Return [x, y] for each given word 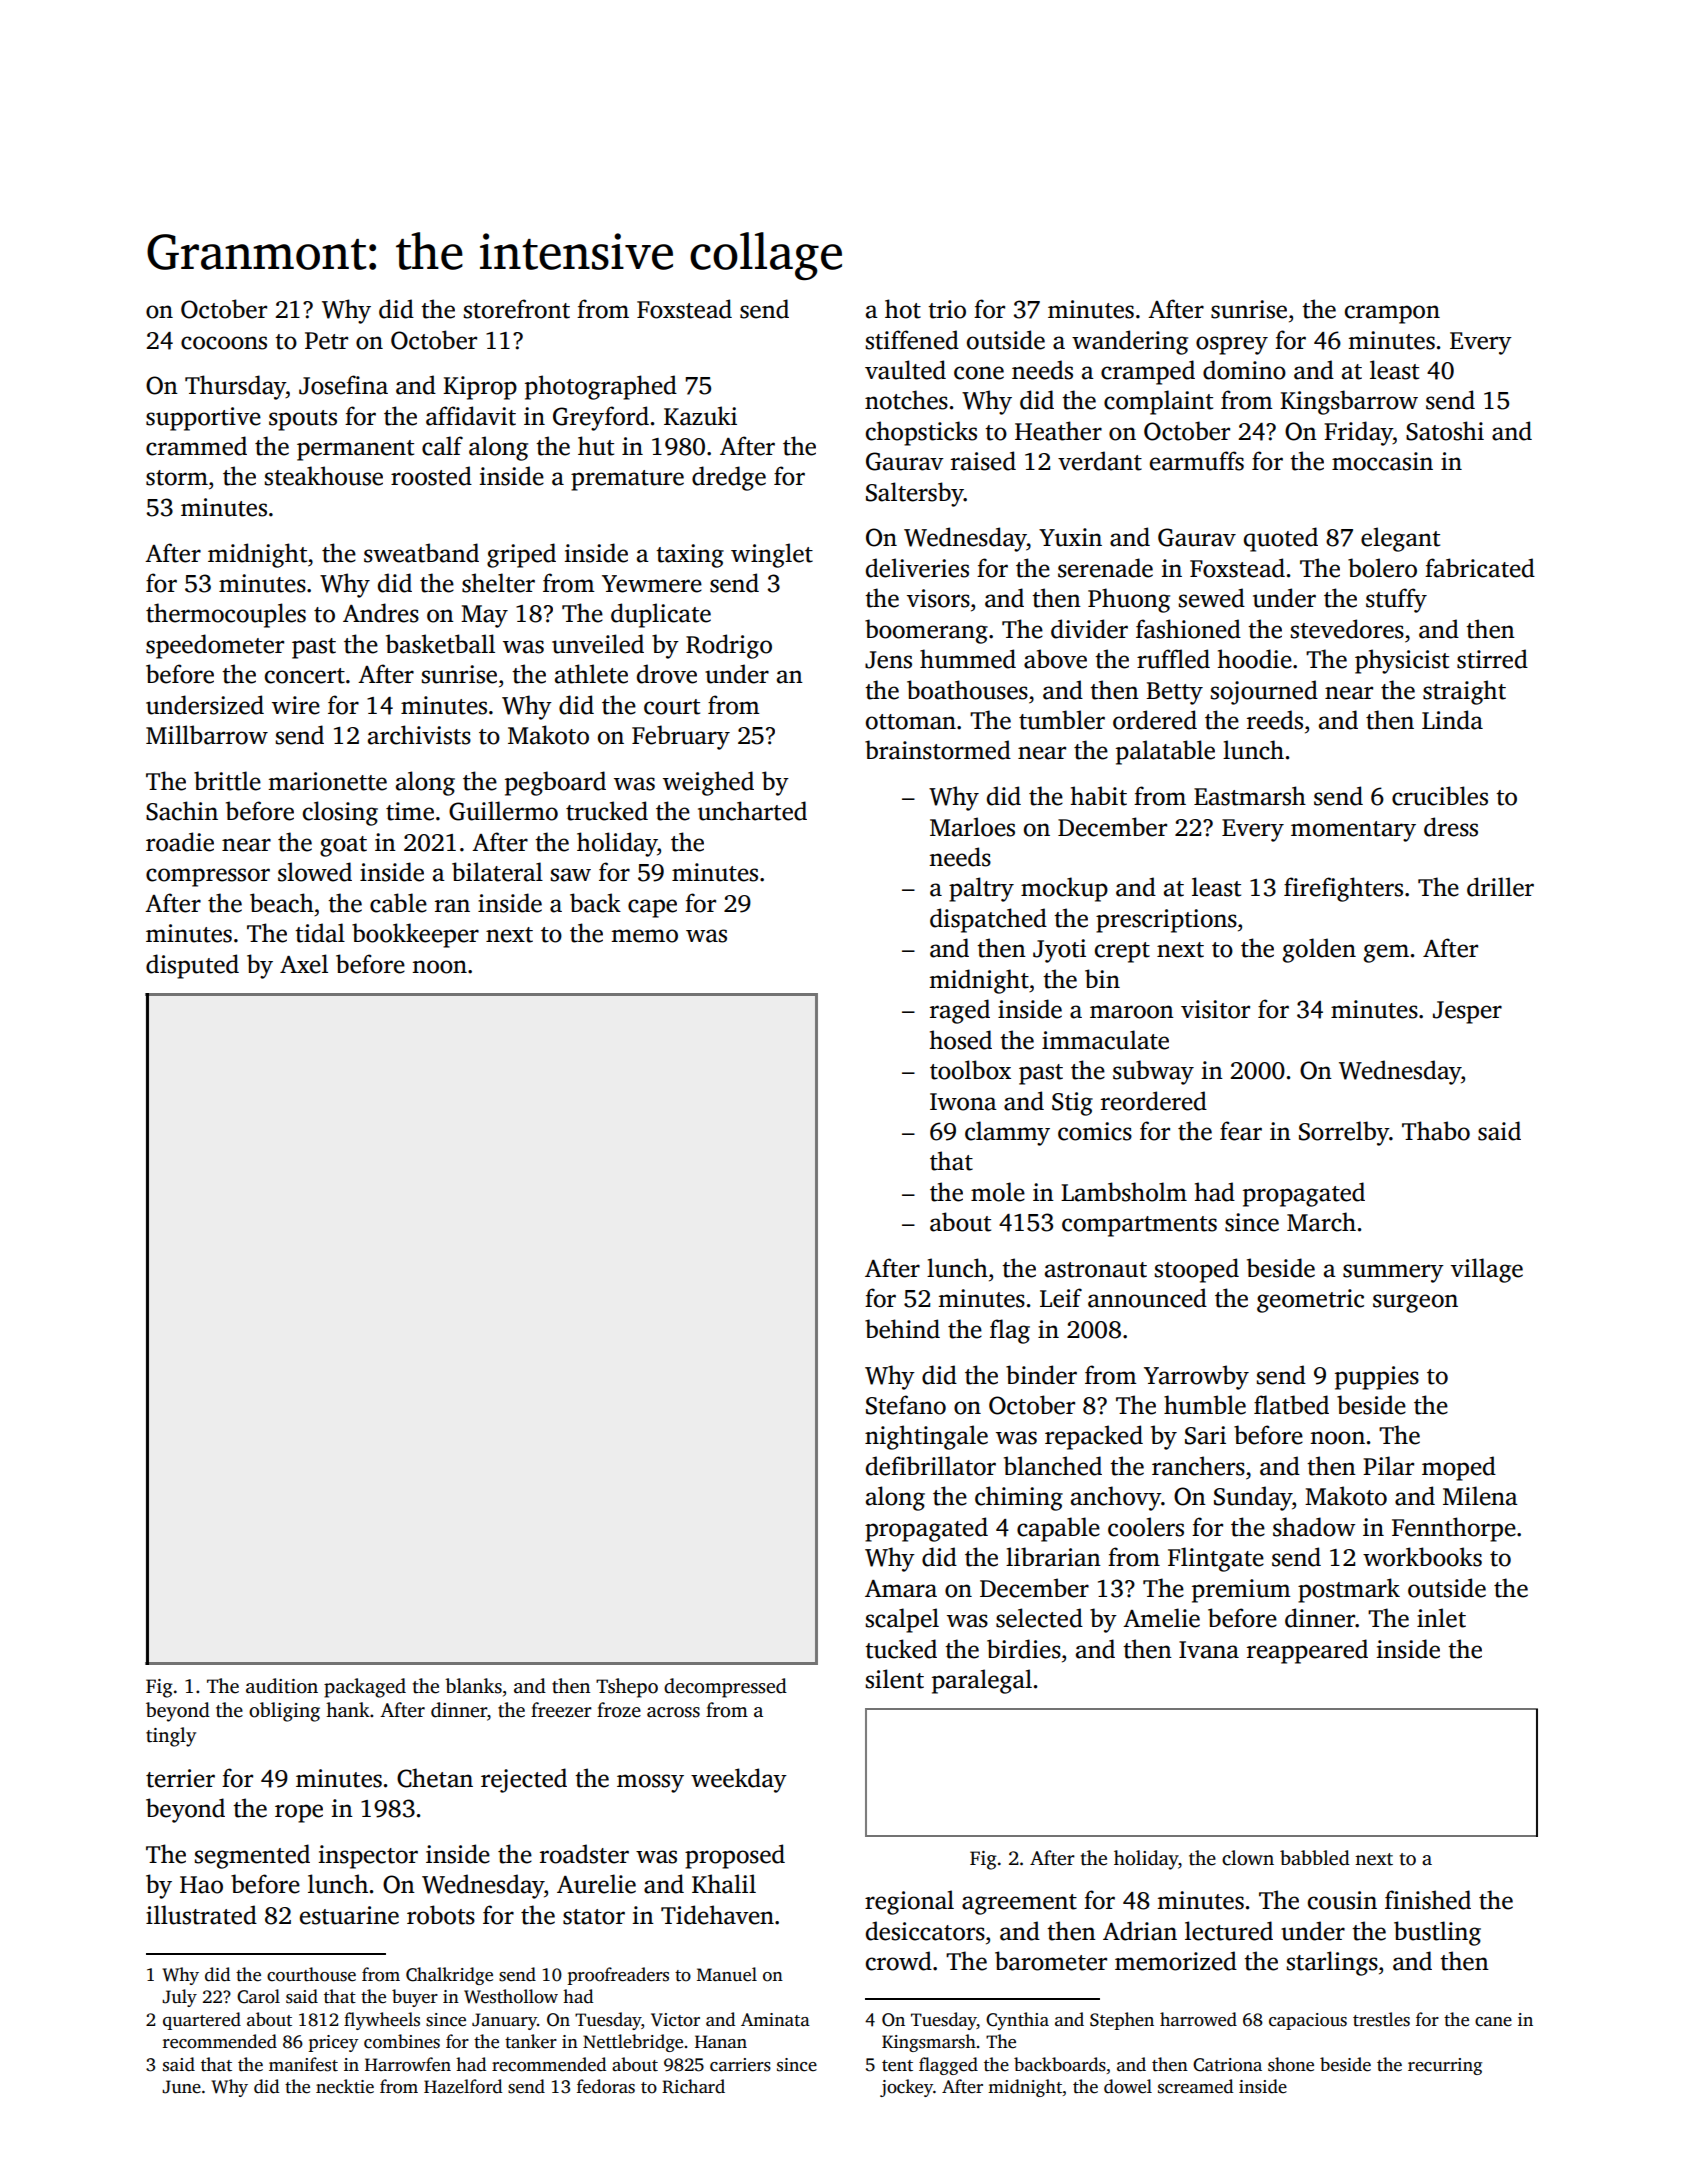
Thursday [235, 387]
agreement [1019, 1904]
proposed [735, 1856]
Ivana [1209, 1650]
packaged [365, 1688]
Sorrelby [1344, 1133]
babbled [1315, 1858]
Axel [304, 964]
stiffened [912, 340]
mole [998, 1192]
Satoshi [1445, 431]
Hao [201, 1885]
